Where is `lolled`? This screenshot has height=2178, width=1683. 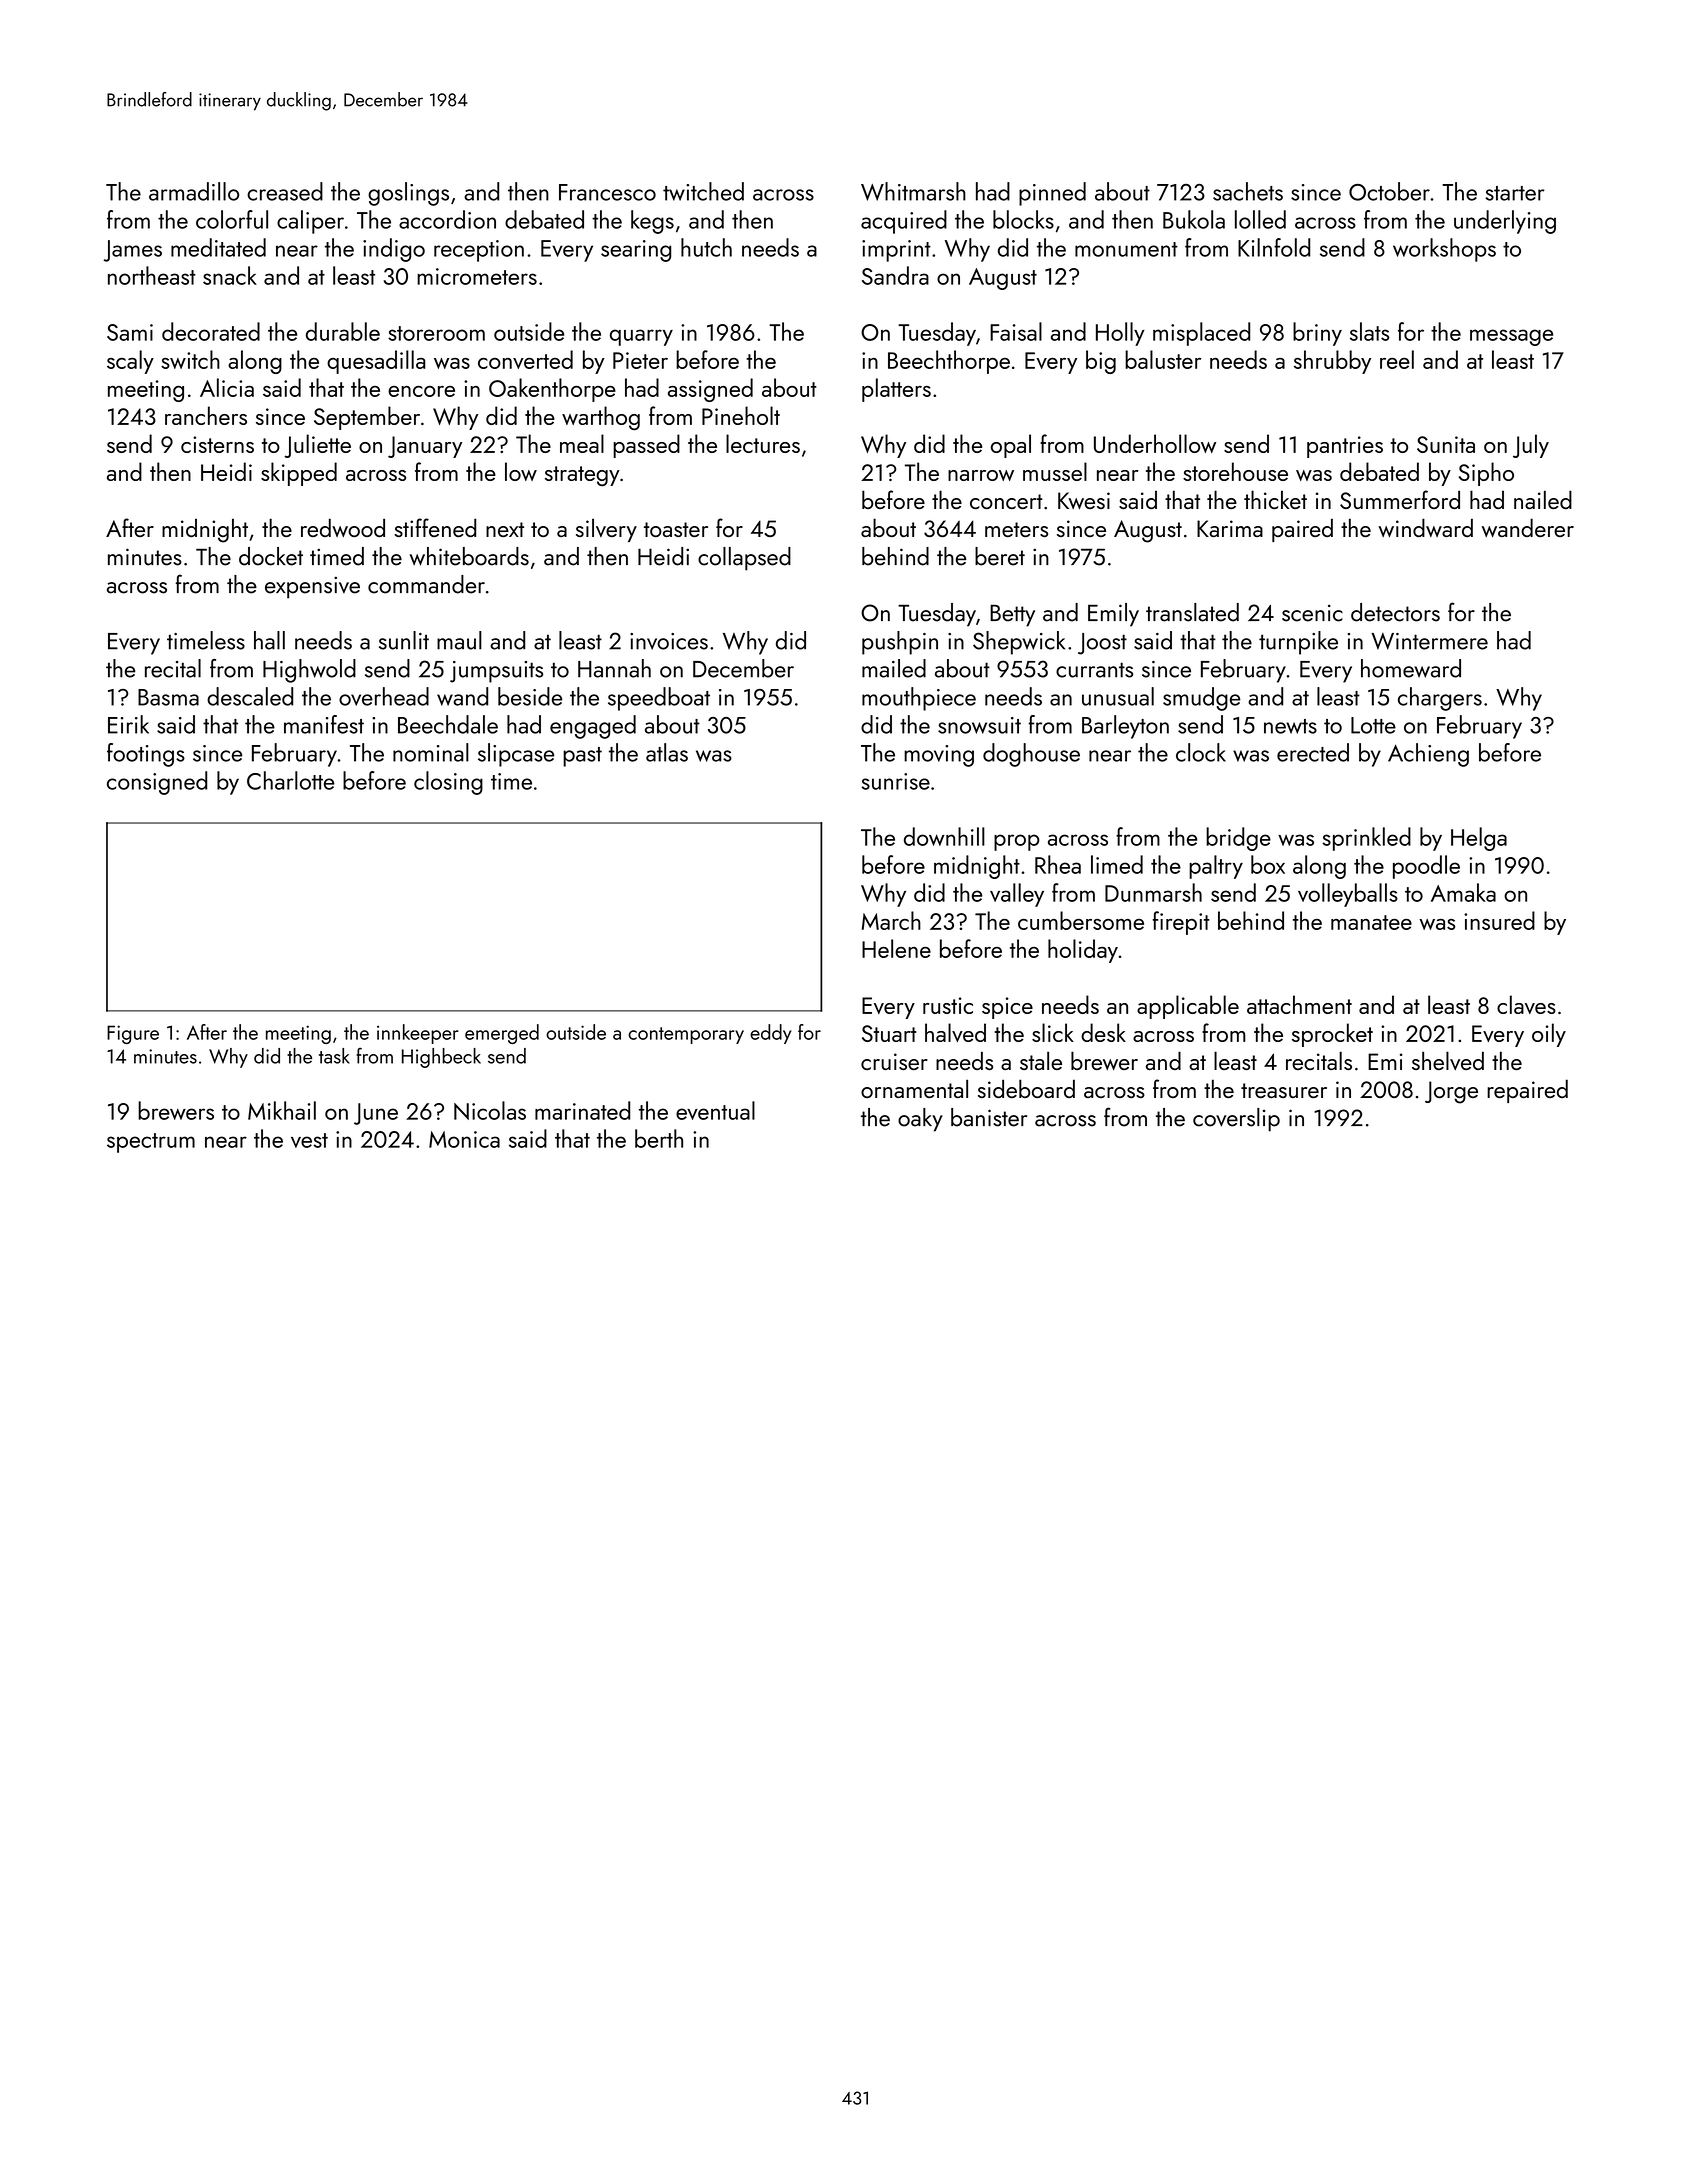 lolled is located at coordinates (1260, 219).
